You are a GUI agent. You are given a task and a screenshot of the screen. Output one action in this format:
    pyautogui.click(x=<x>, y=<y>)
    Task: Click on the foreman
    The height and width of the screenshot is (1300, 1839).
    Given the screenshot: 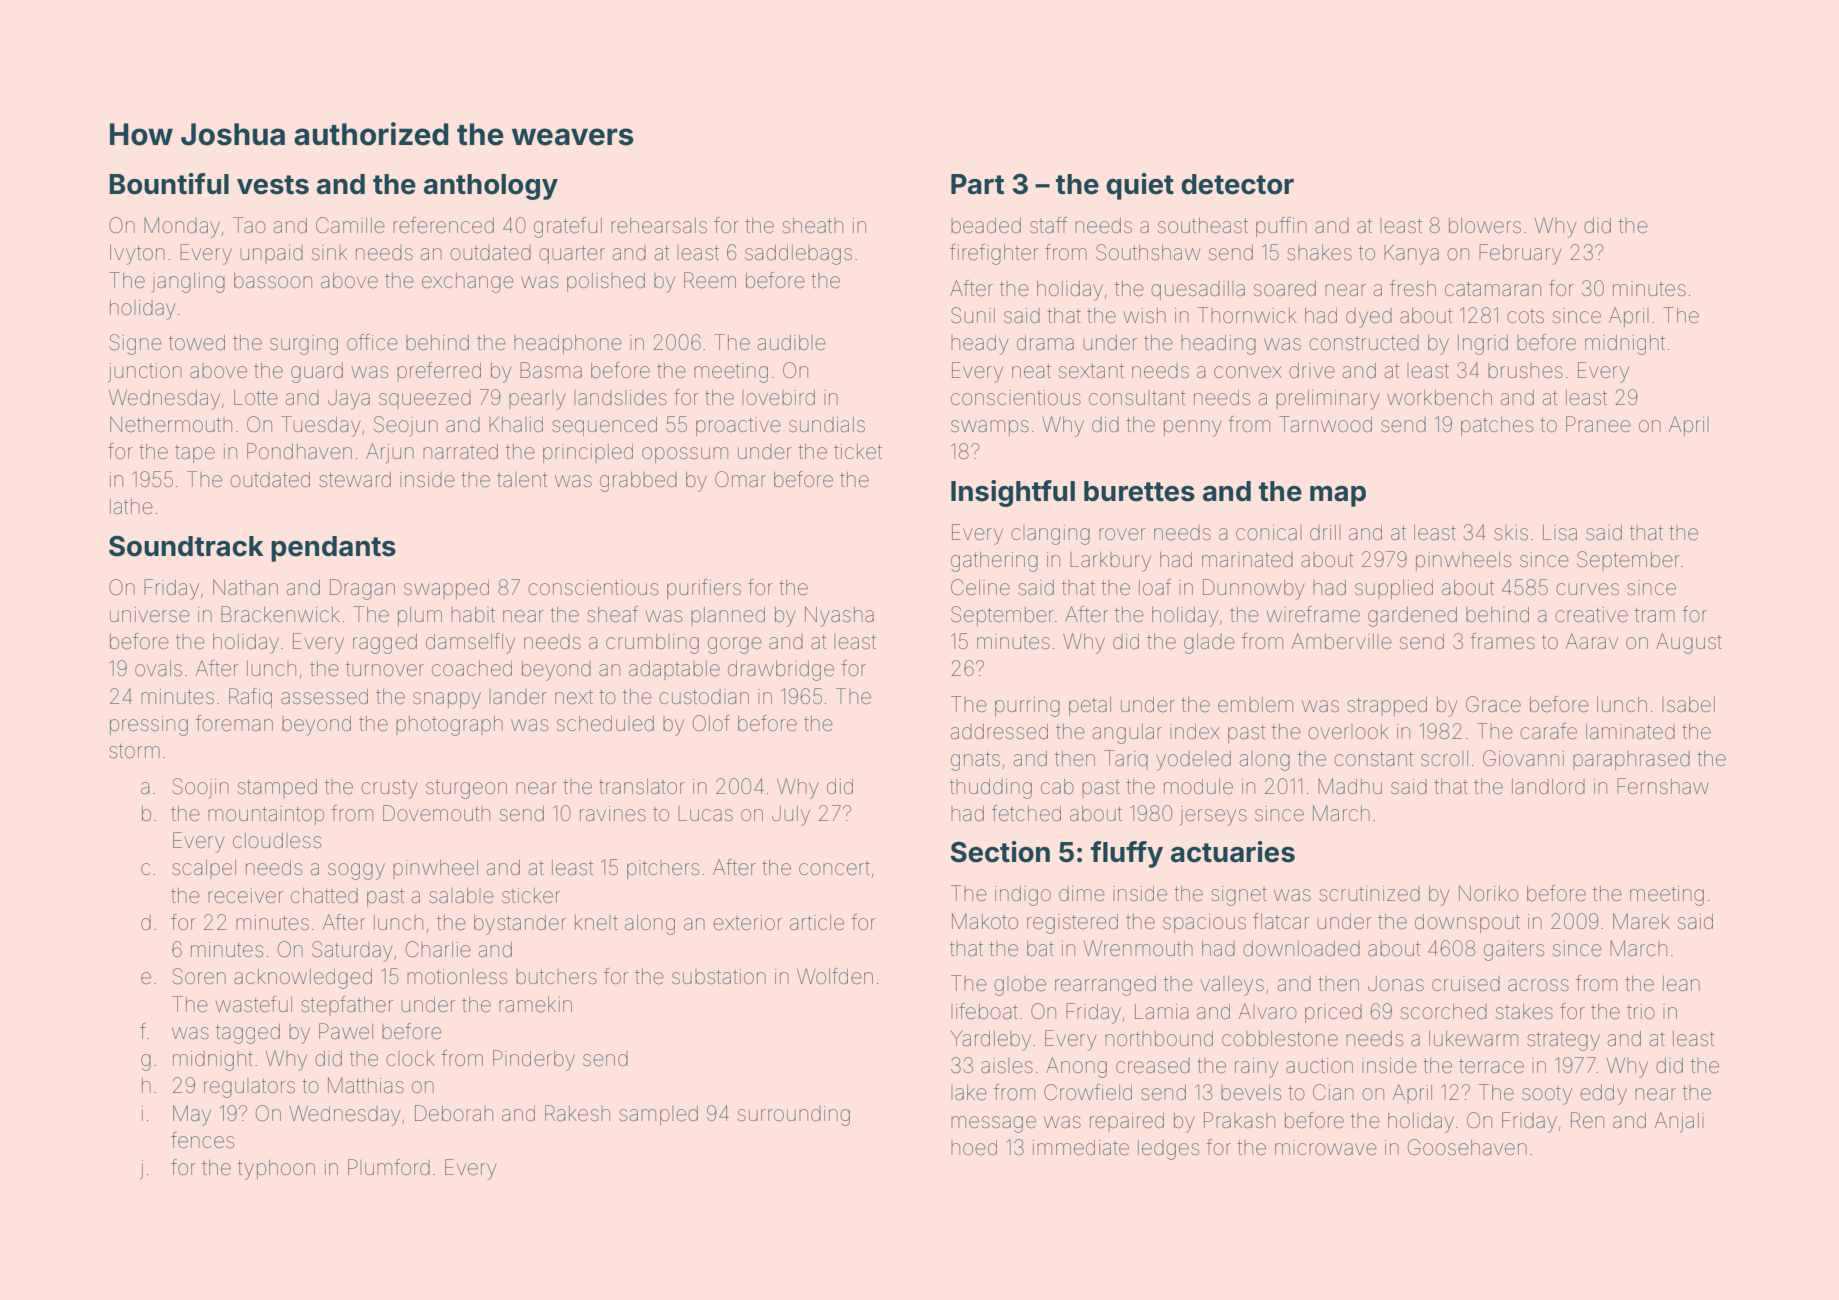 What is the action you would take?
    pyautogui.click(x=234, y=723)
